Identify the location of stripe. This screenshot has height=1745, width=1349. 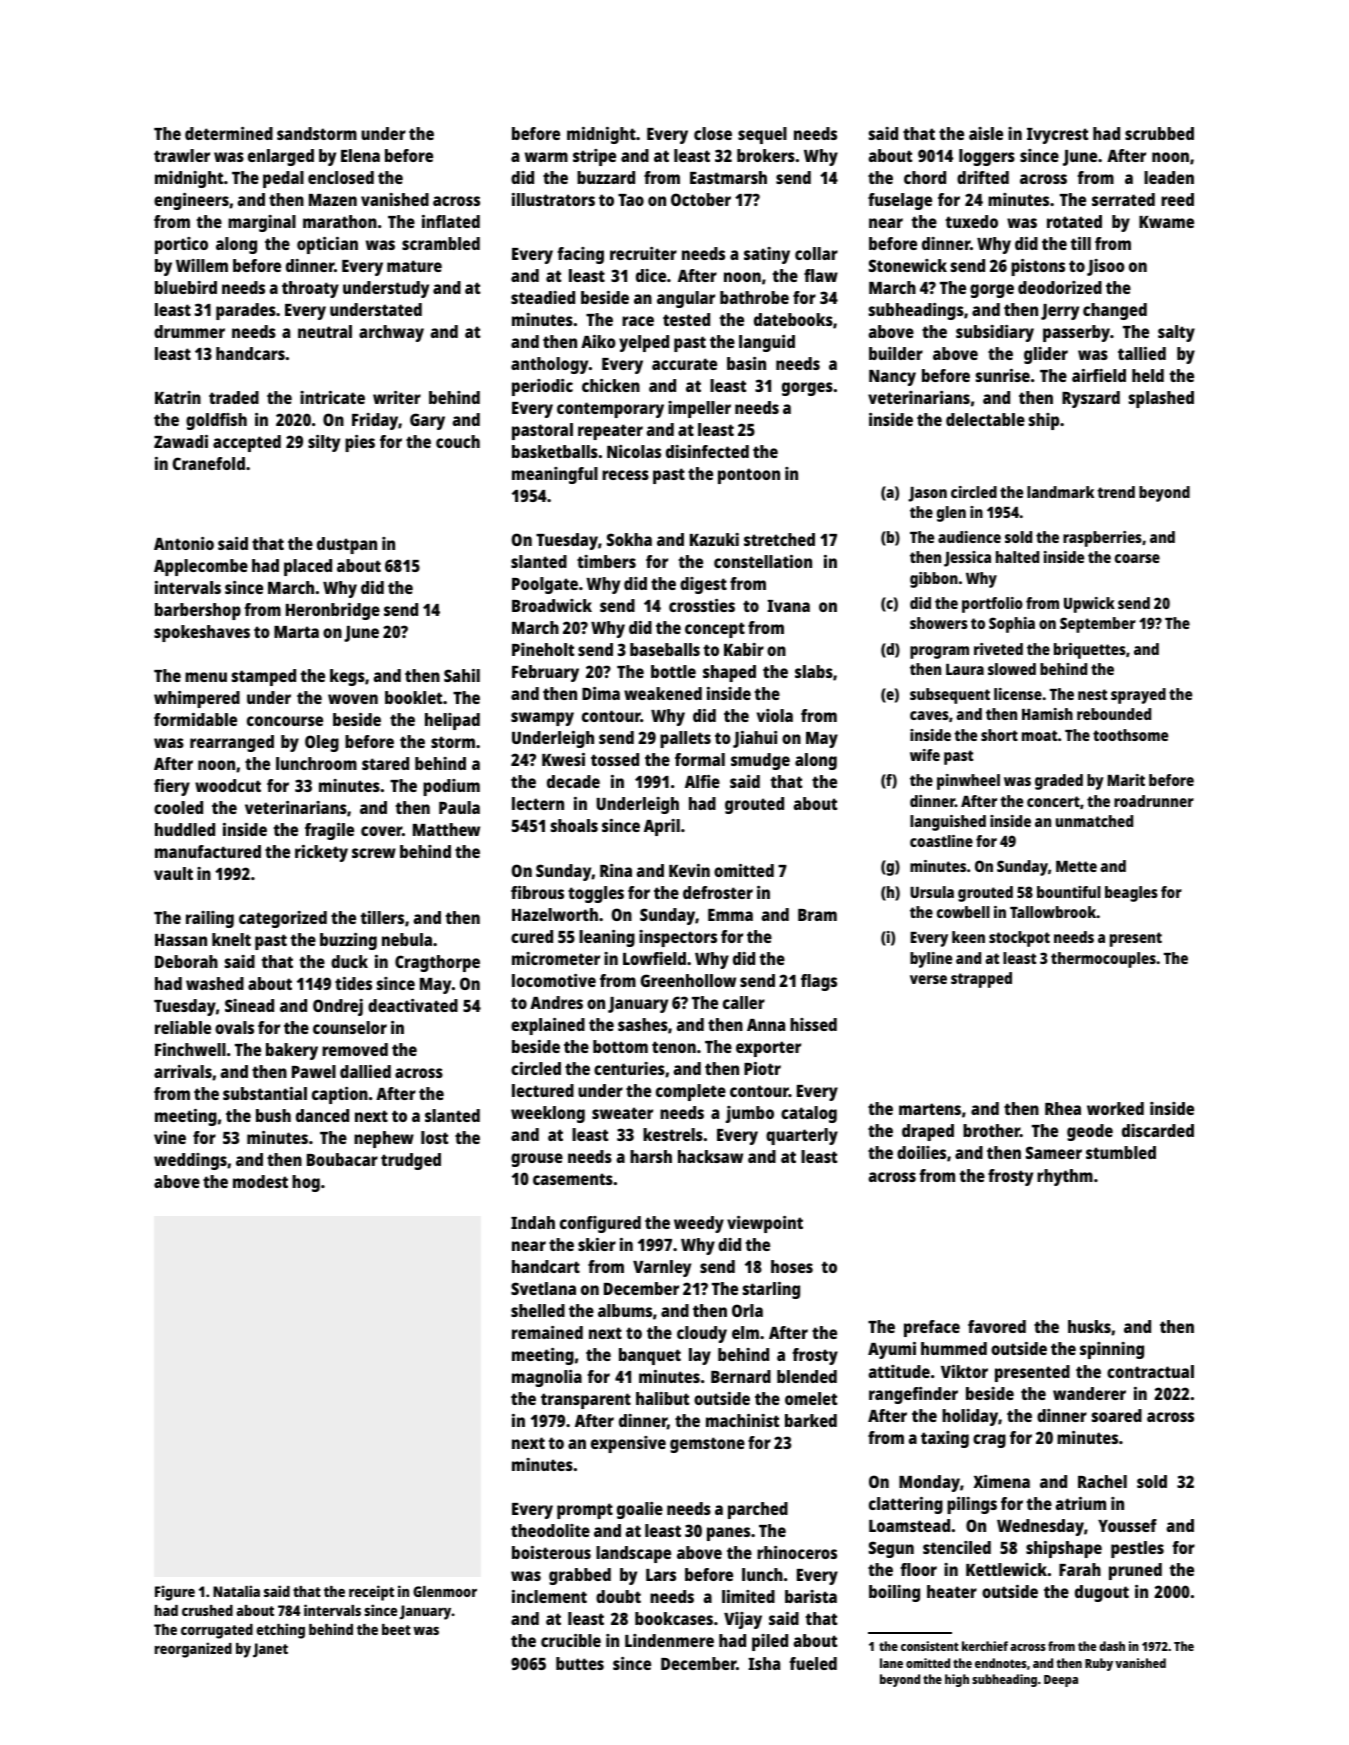
(594, 157).
